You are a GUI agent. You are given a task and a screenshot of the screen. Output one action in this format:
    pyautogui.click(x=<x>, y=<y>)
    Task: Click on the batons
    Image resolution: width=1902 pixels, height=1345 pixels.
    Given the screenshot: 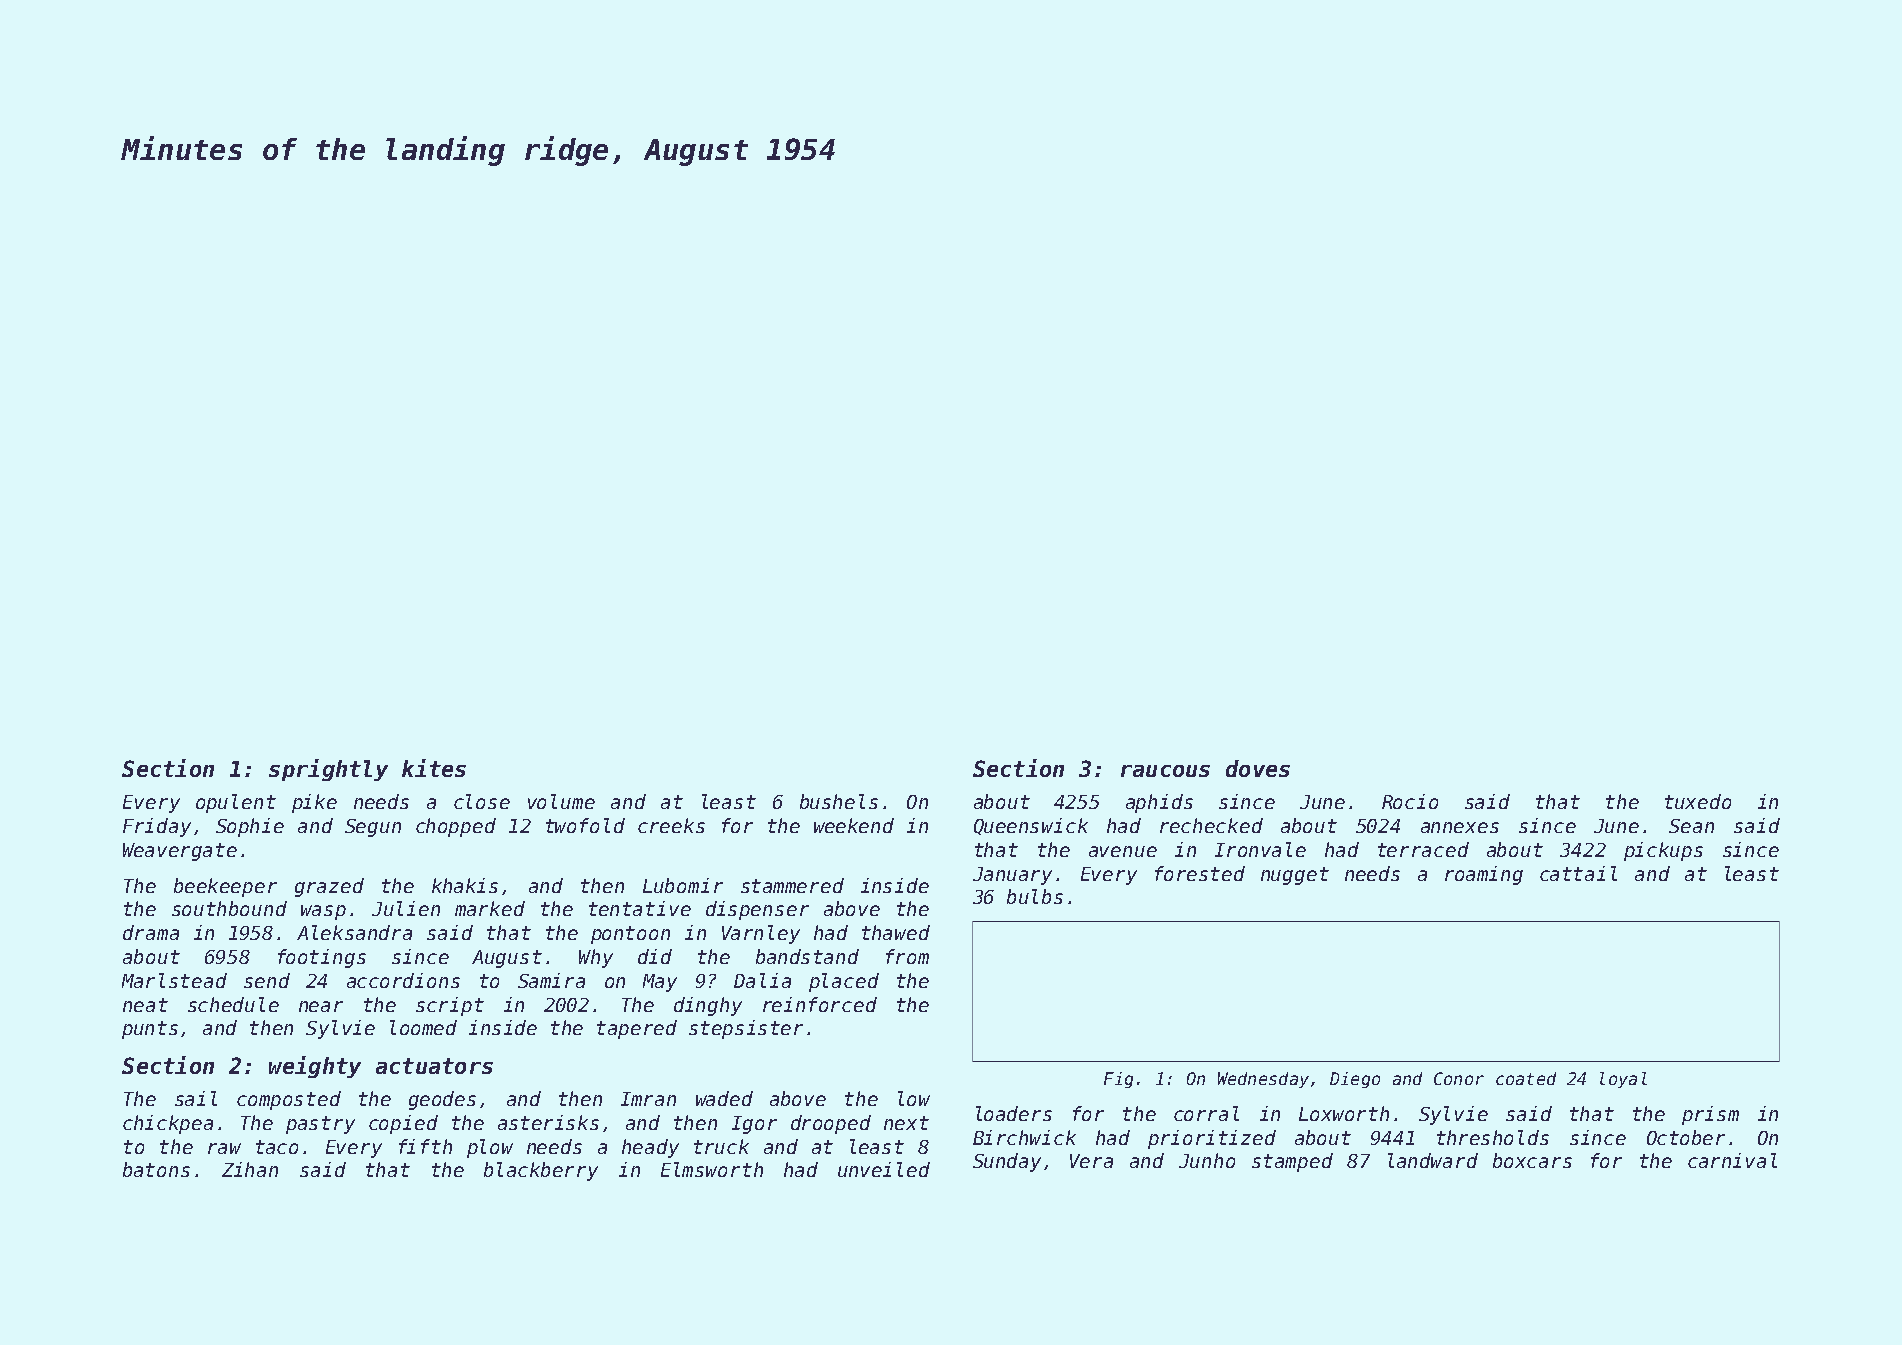 What is the action you would take?
    pyautogui.click(x=156, y=1169)
